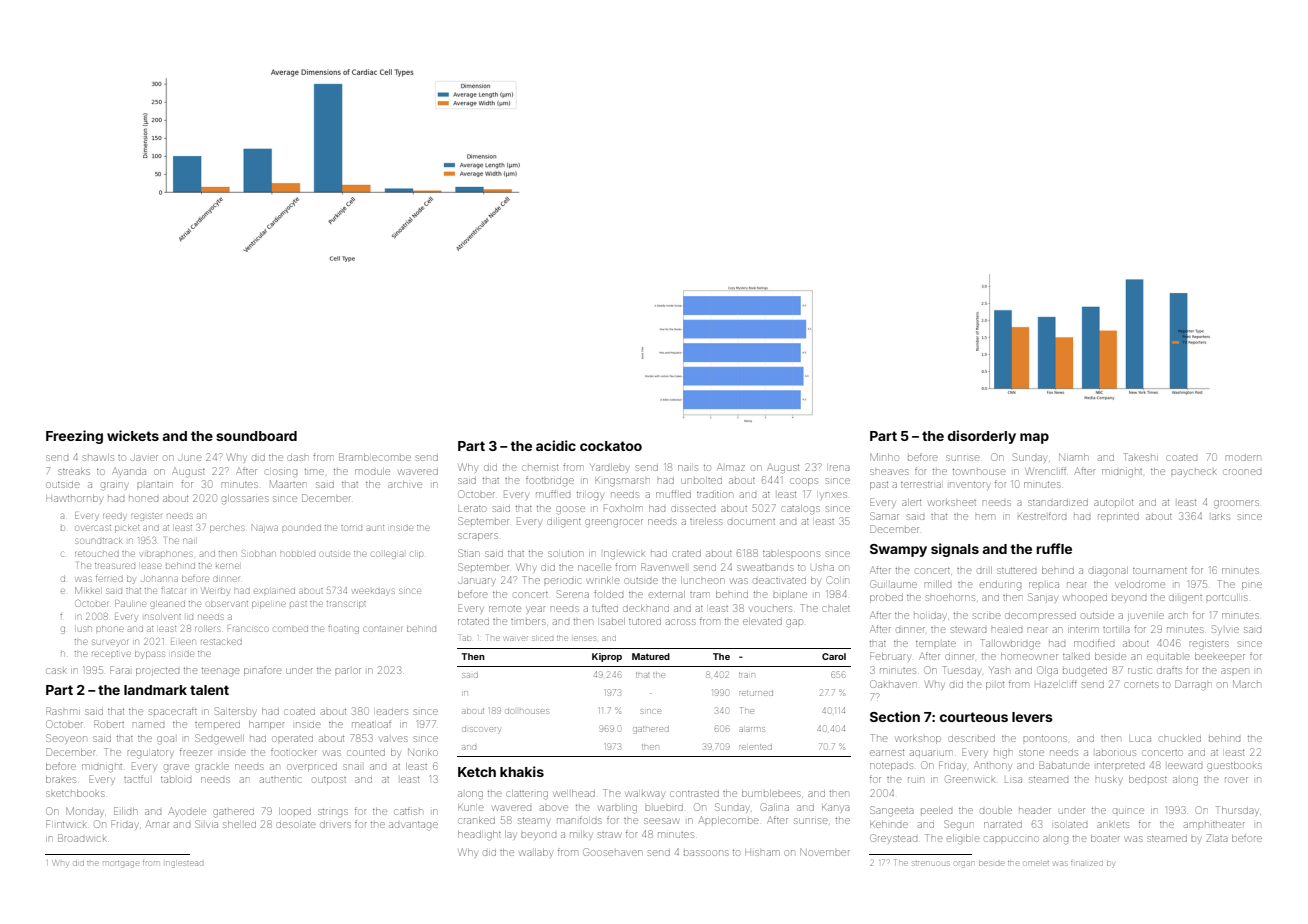  I want to click on Hawthornby, so click(74, 499).
